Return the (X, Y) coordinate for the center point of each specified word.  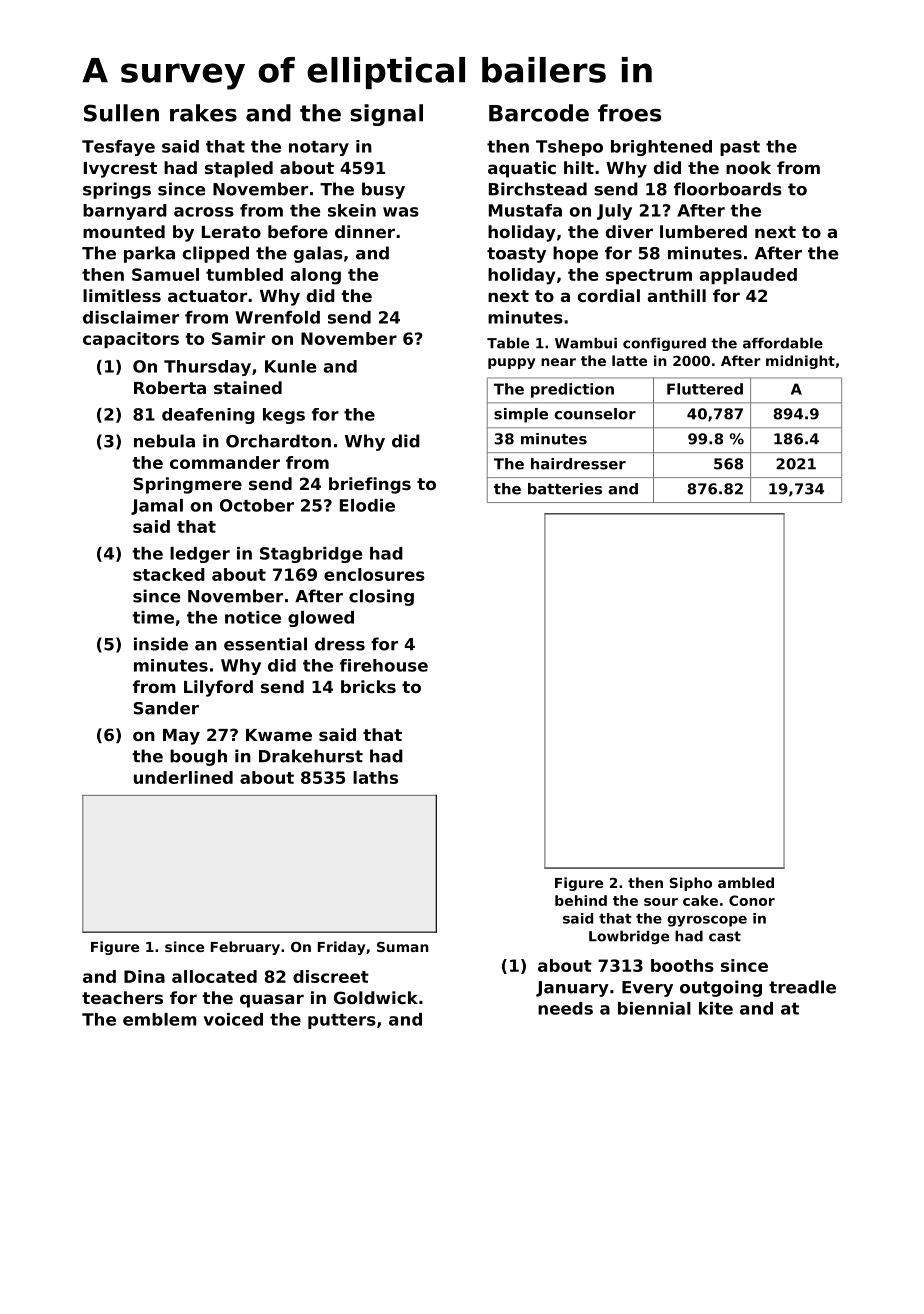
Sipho (691, 884)
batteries (565, 489)
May (181, 737)
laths (375, 777)
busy (383, 190)
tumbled (244, 274)
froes (629, 113)
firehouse (384, 665)
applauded (748, 276)
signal (386, 115)
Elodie (367, 505)
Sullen (121, 113)
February (245, 948)
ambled (746, 882)
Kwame (279, 735)
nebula (164, 441)
